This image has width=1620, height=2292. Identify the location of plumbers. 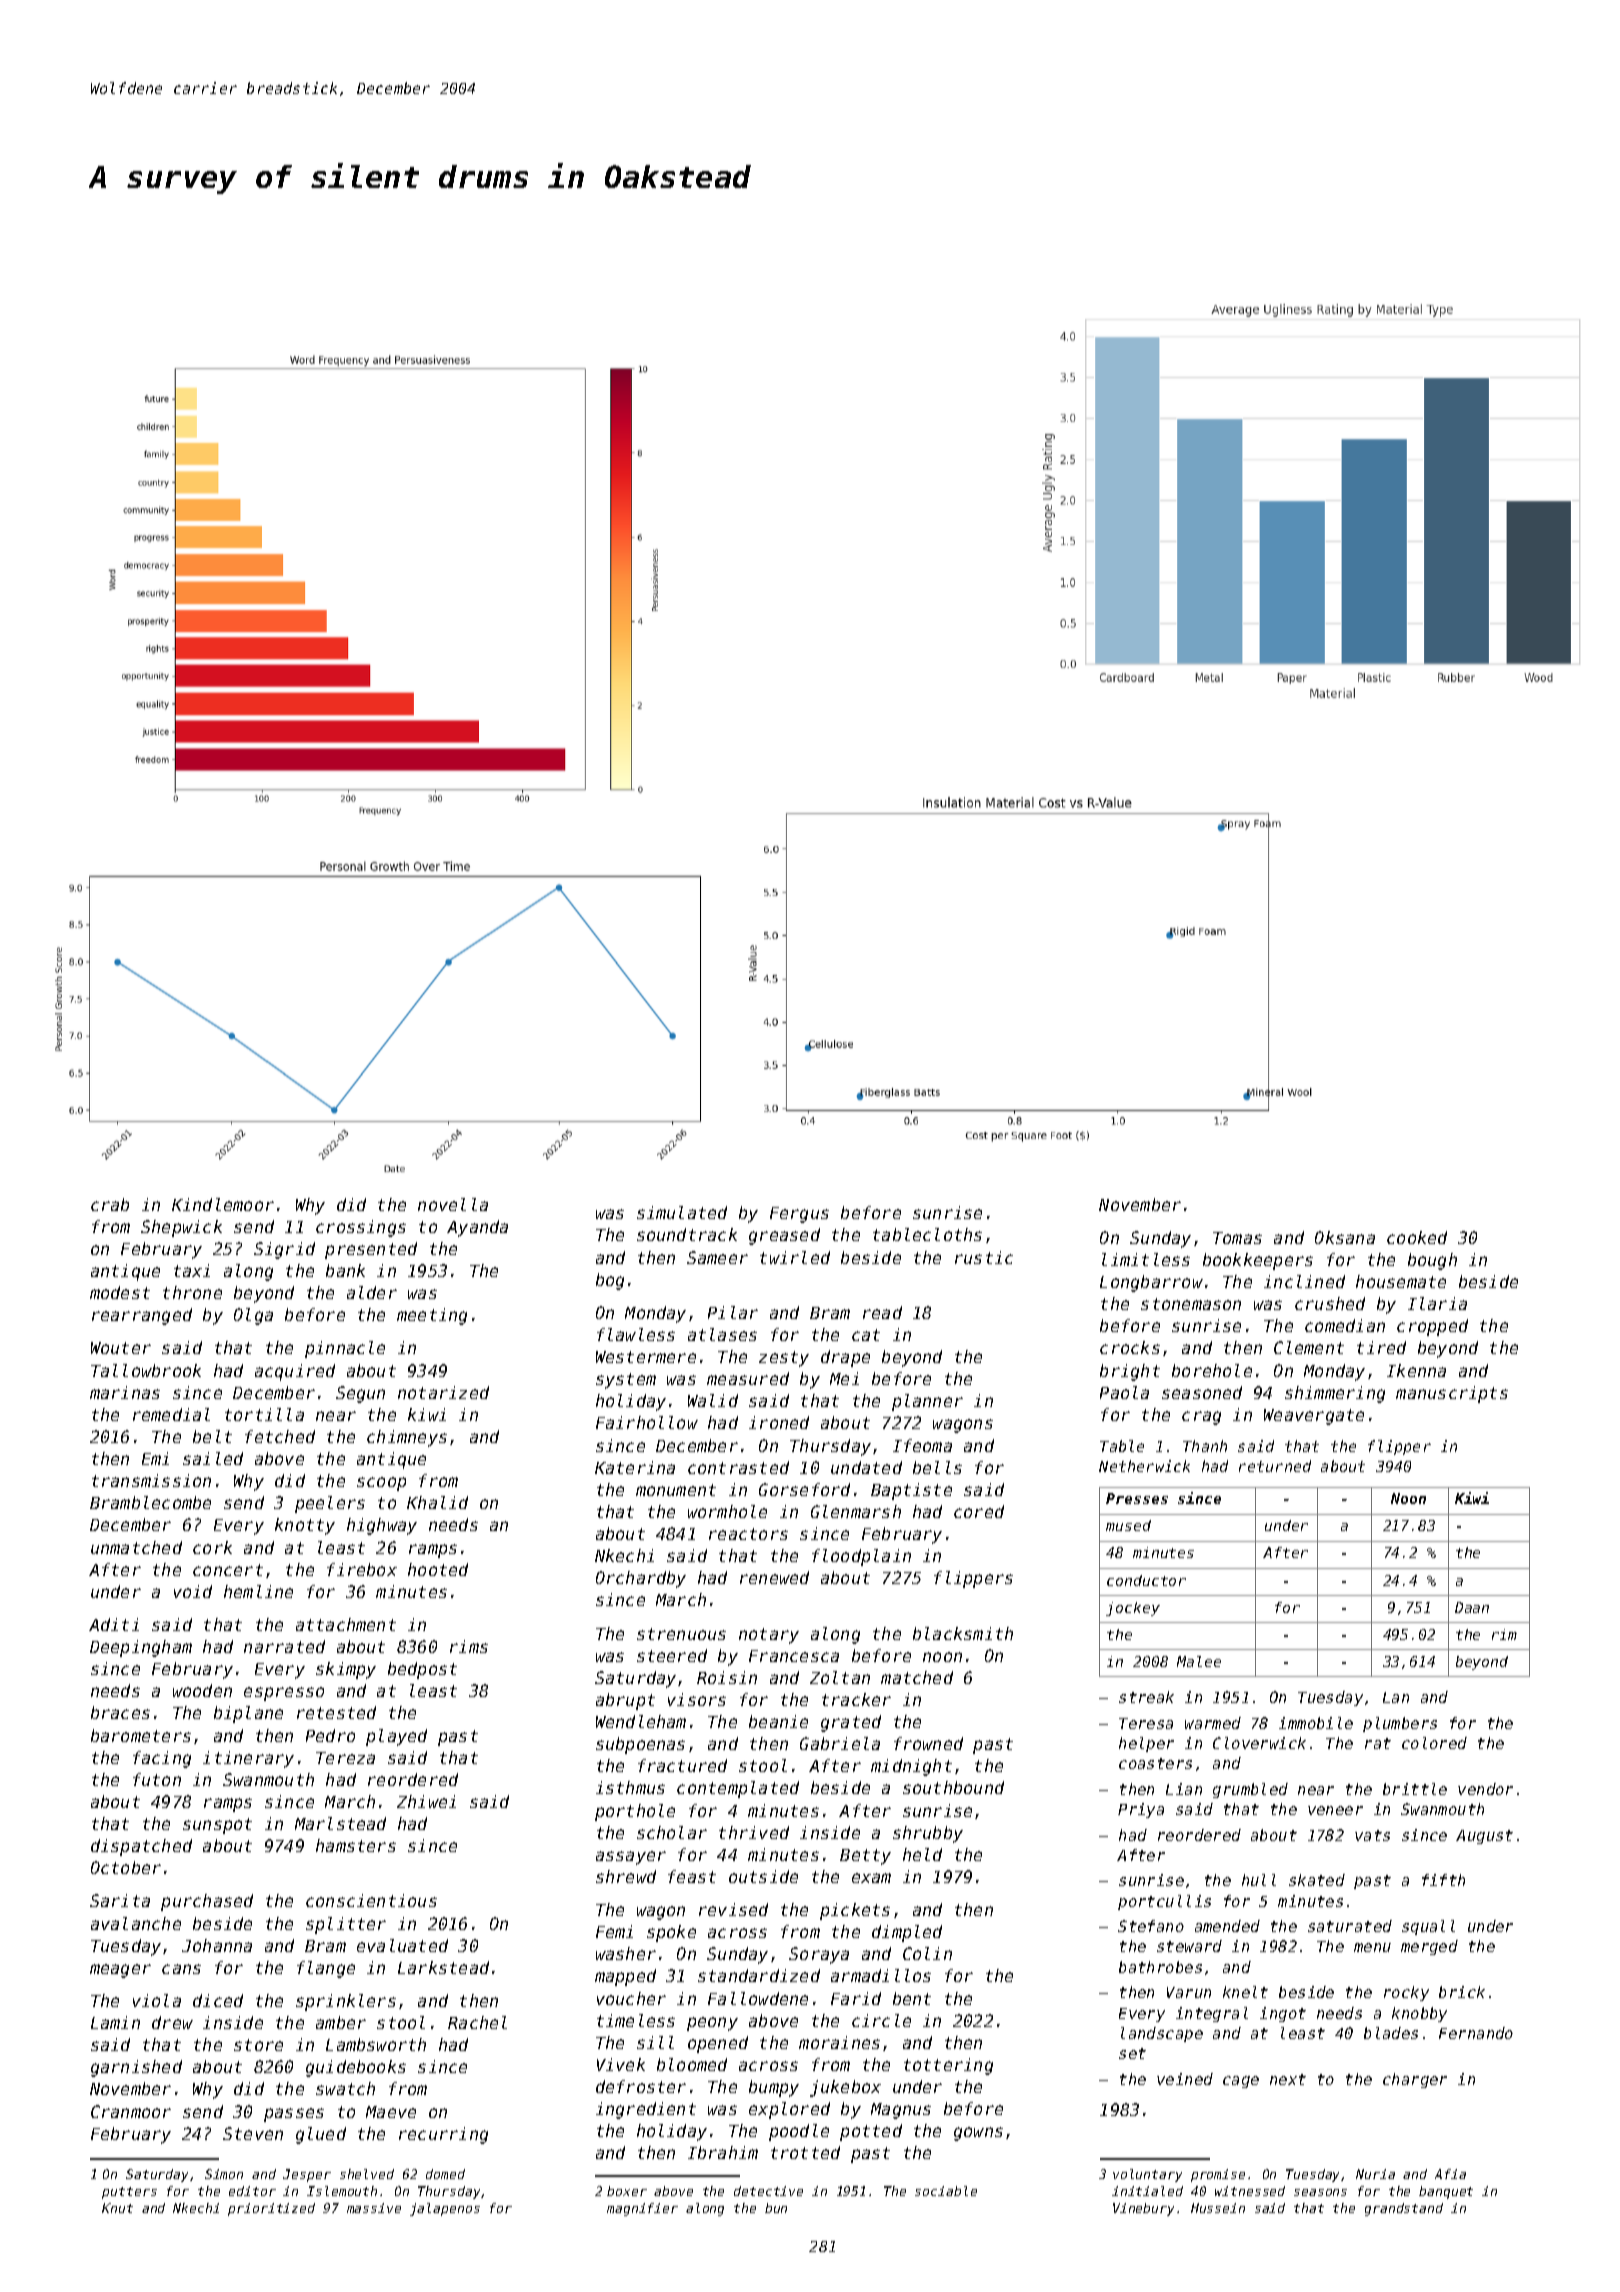
(1400, 1724).
